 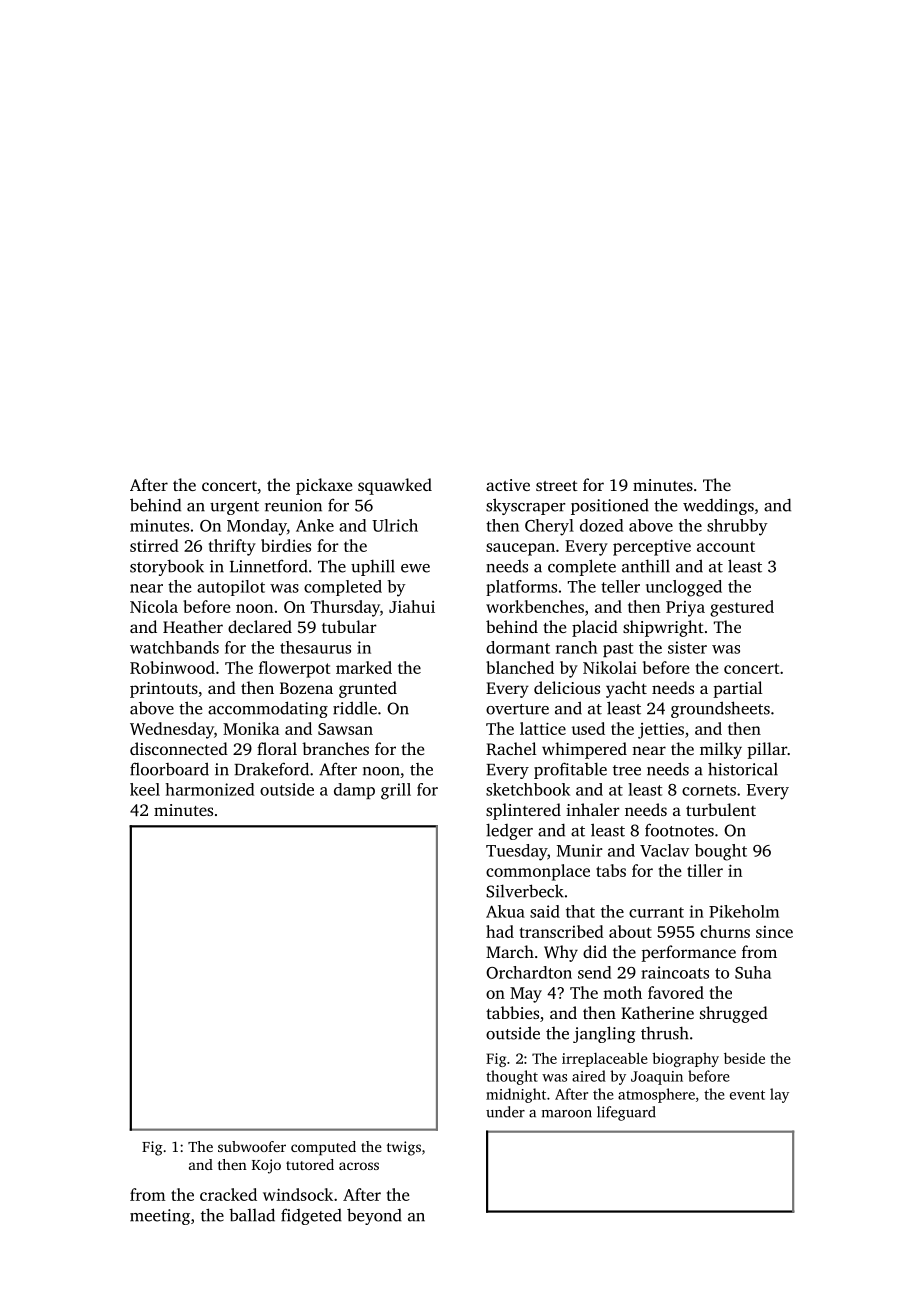 I want to click on subwoofer, so click(x=252, y=1146).
